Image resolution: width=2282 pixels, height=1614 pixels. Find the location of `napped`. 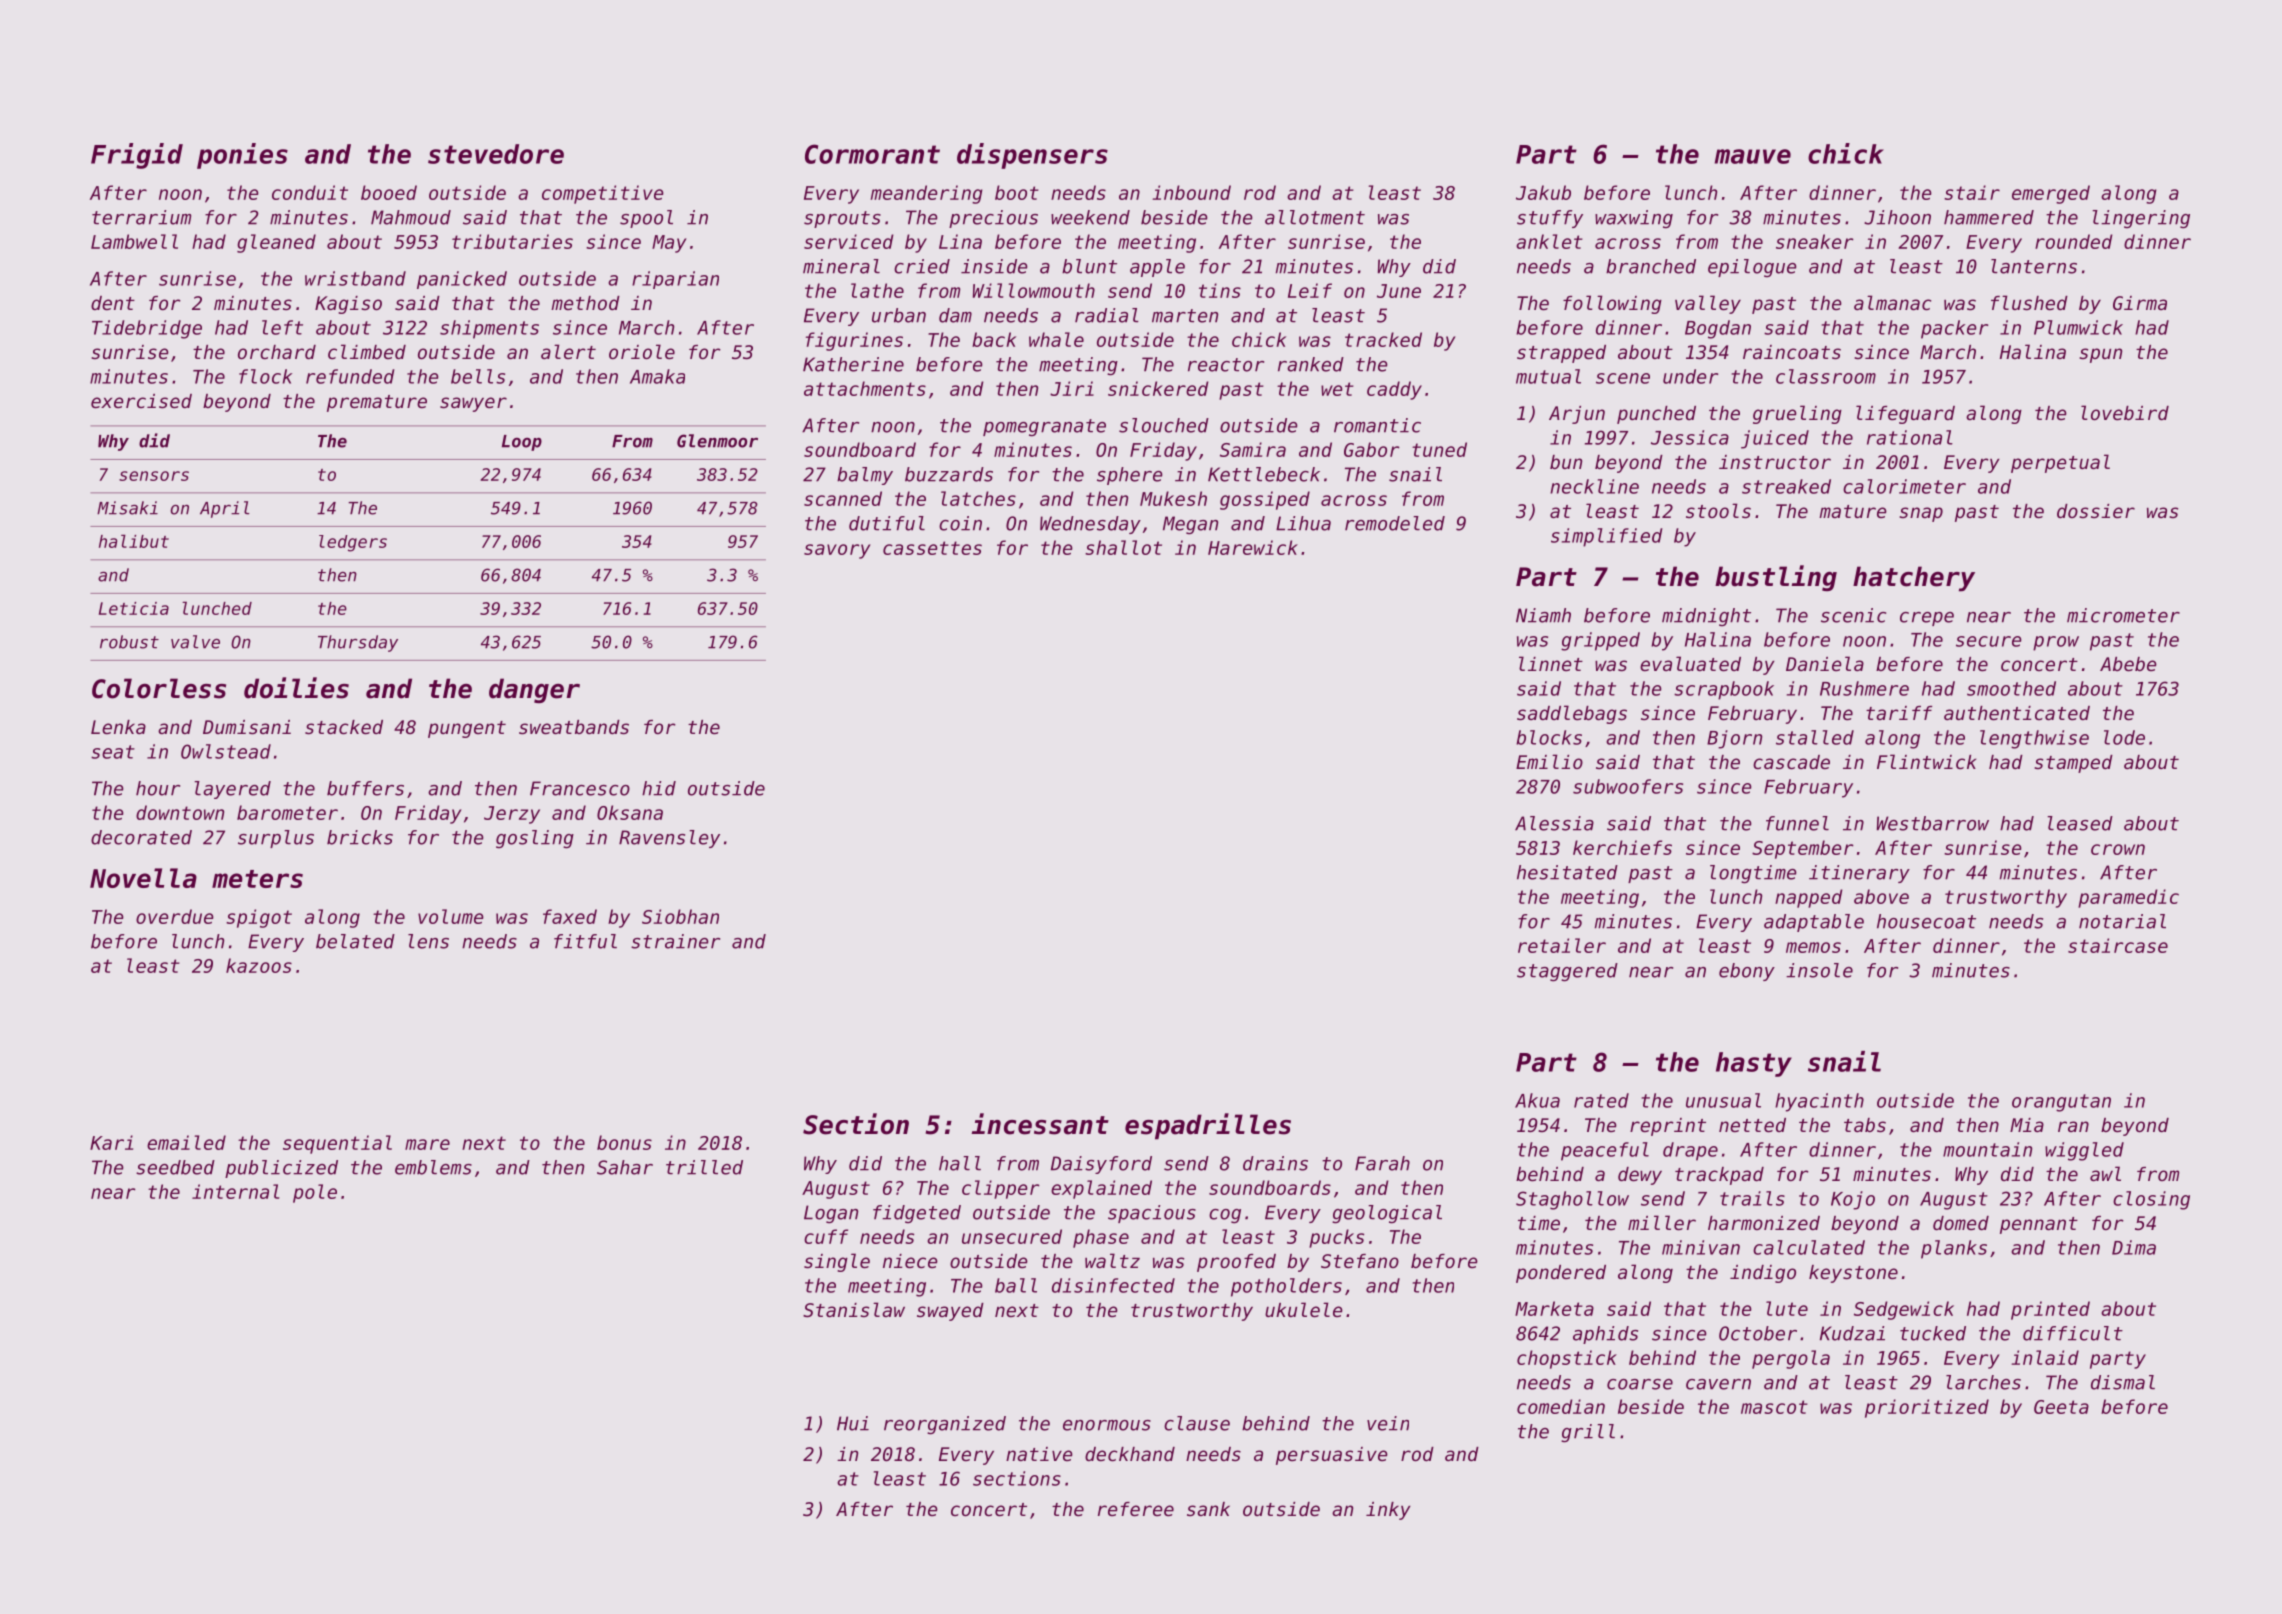

napped is located at coordinates (1809, 898).
